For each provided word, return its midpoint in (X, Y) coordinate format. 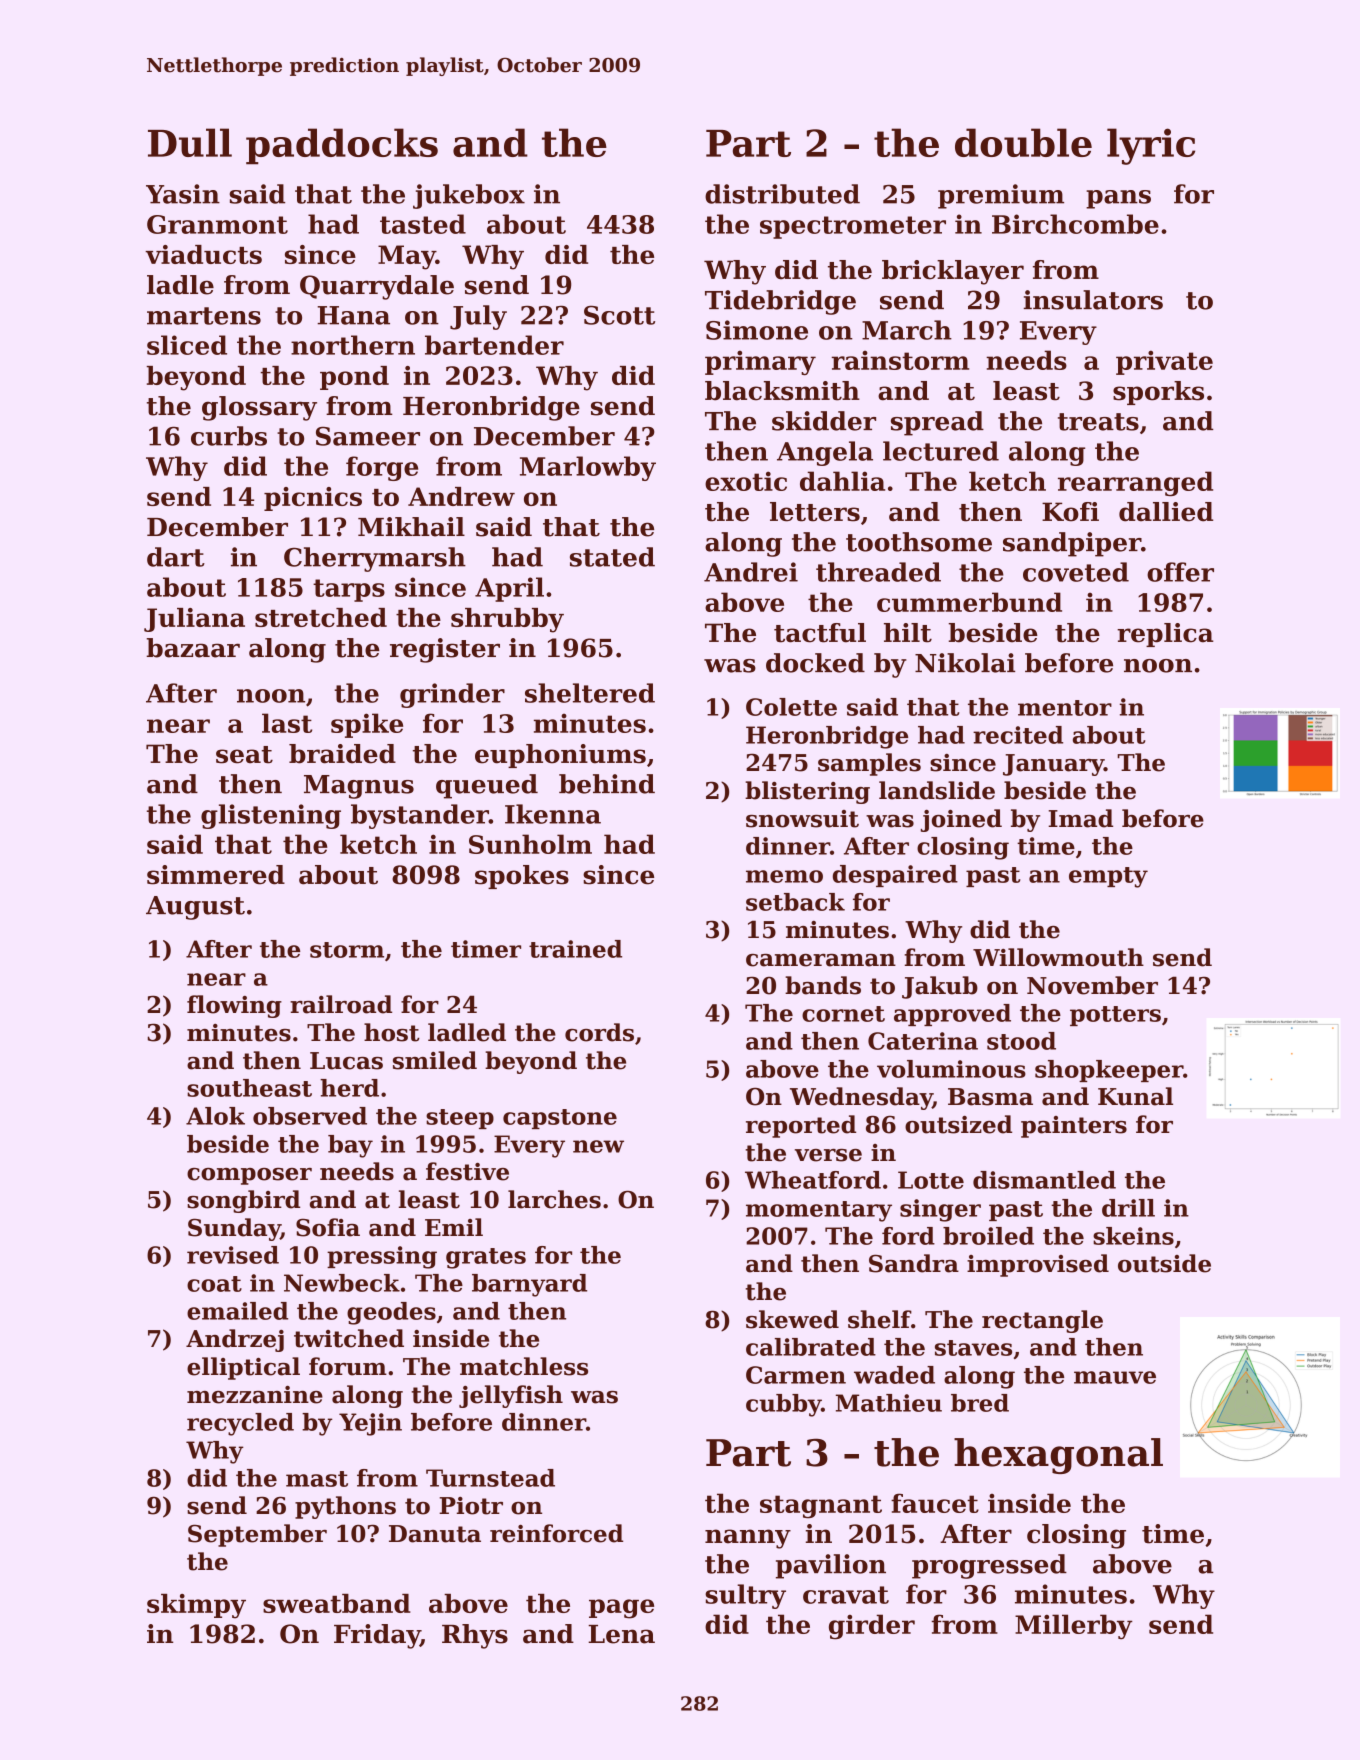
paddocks (342, 146)
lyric (1151, 146)
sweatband (337, 1603)
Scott (619, 315)
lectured (941, 451)
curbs (229, 436)
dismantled (1044, 1180)
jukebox (469, 196)
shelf (879, 1319)
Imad (1080, 818)
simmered (216, 875)
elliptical (243, 1368)
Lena (621, 1634)
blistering (807, 792)
